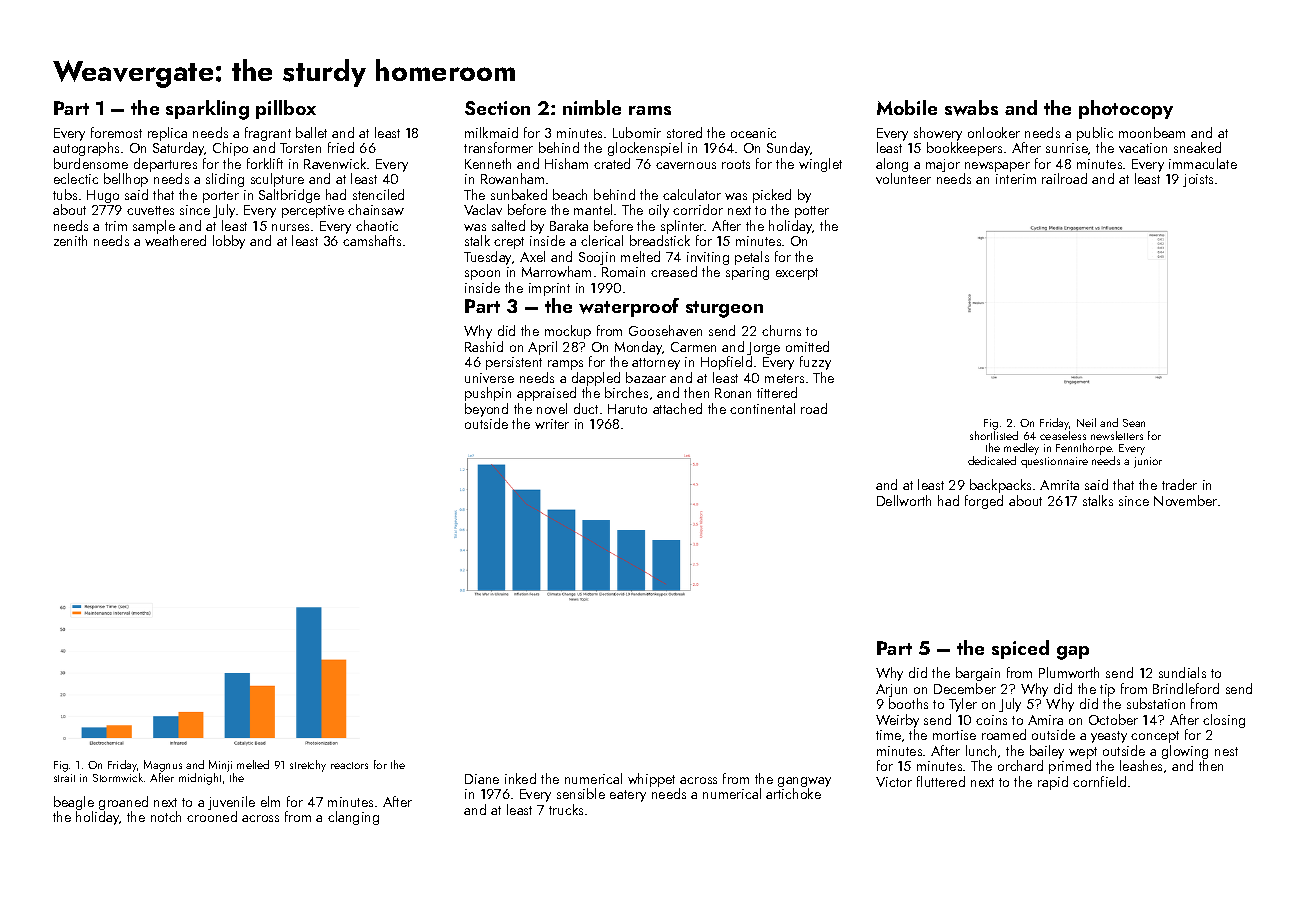 The image size is (1308, 924). What do you see at coordinates (76, 178) in the screenshot?
I see `eclectic` at bounding box center [76, 178].
